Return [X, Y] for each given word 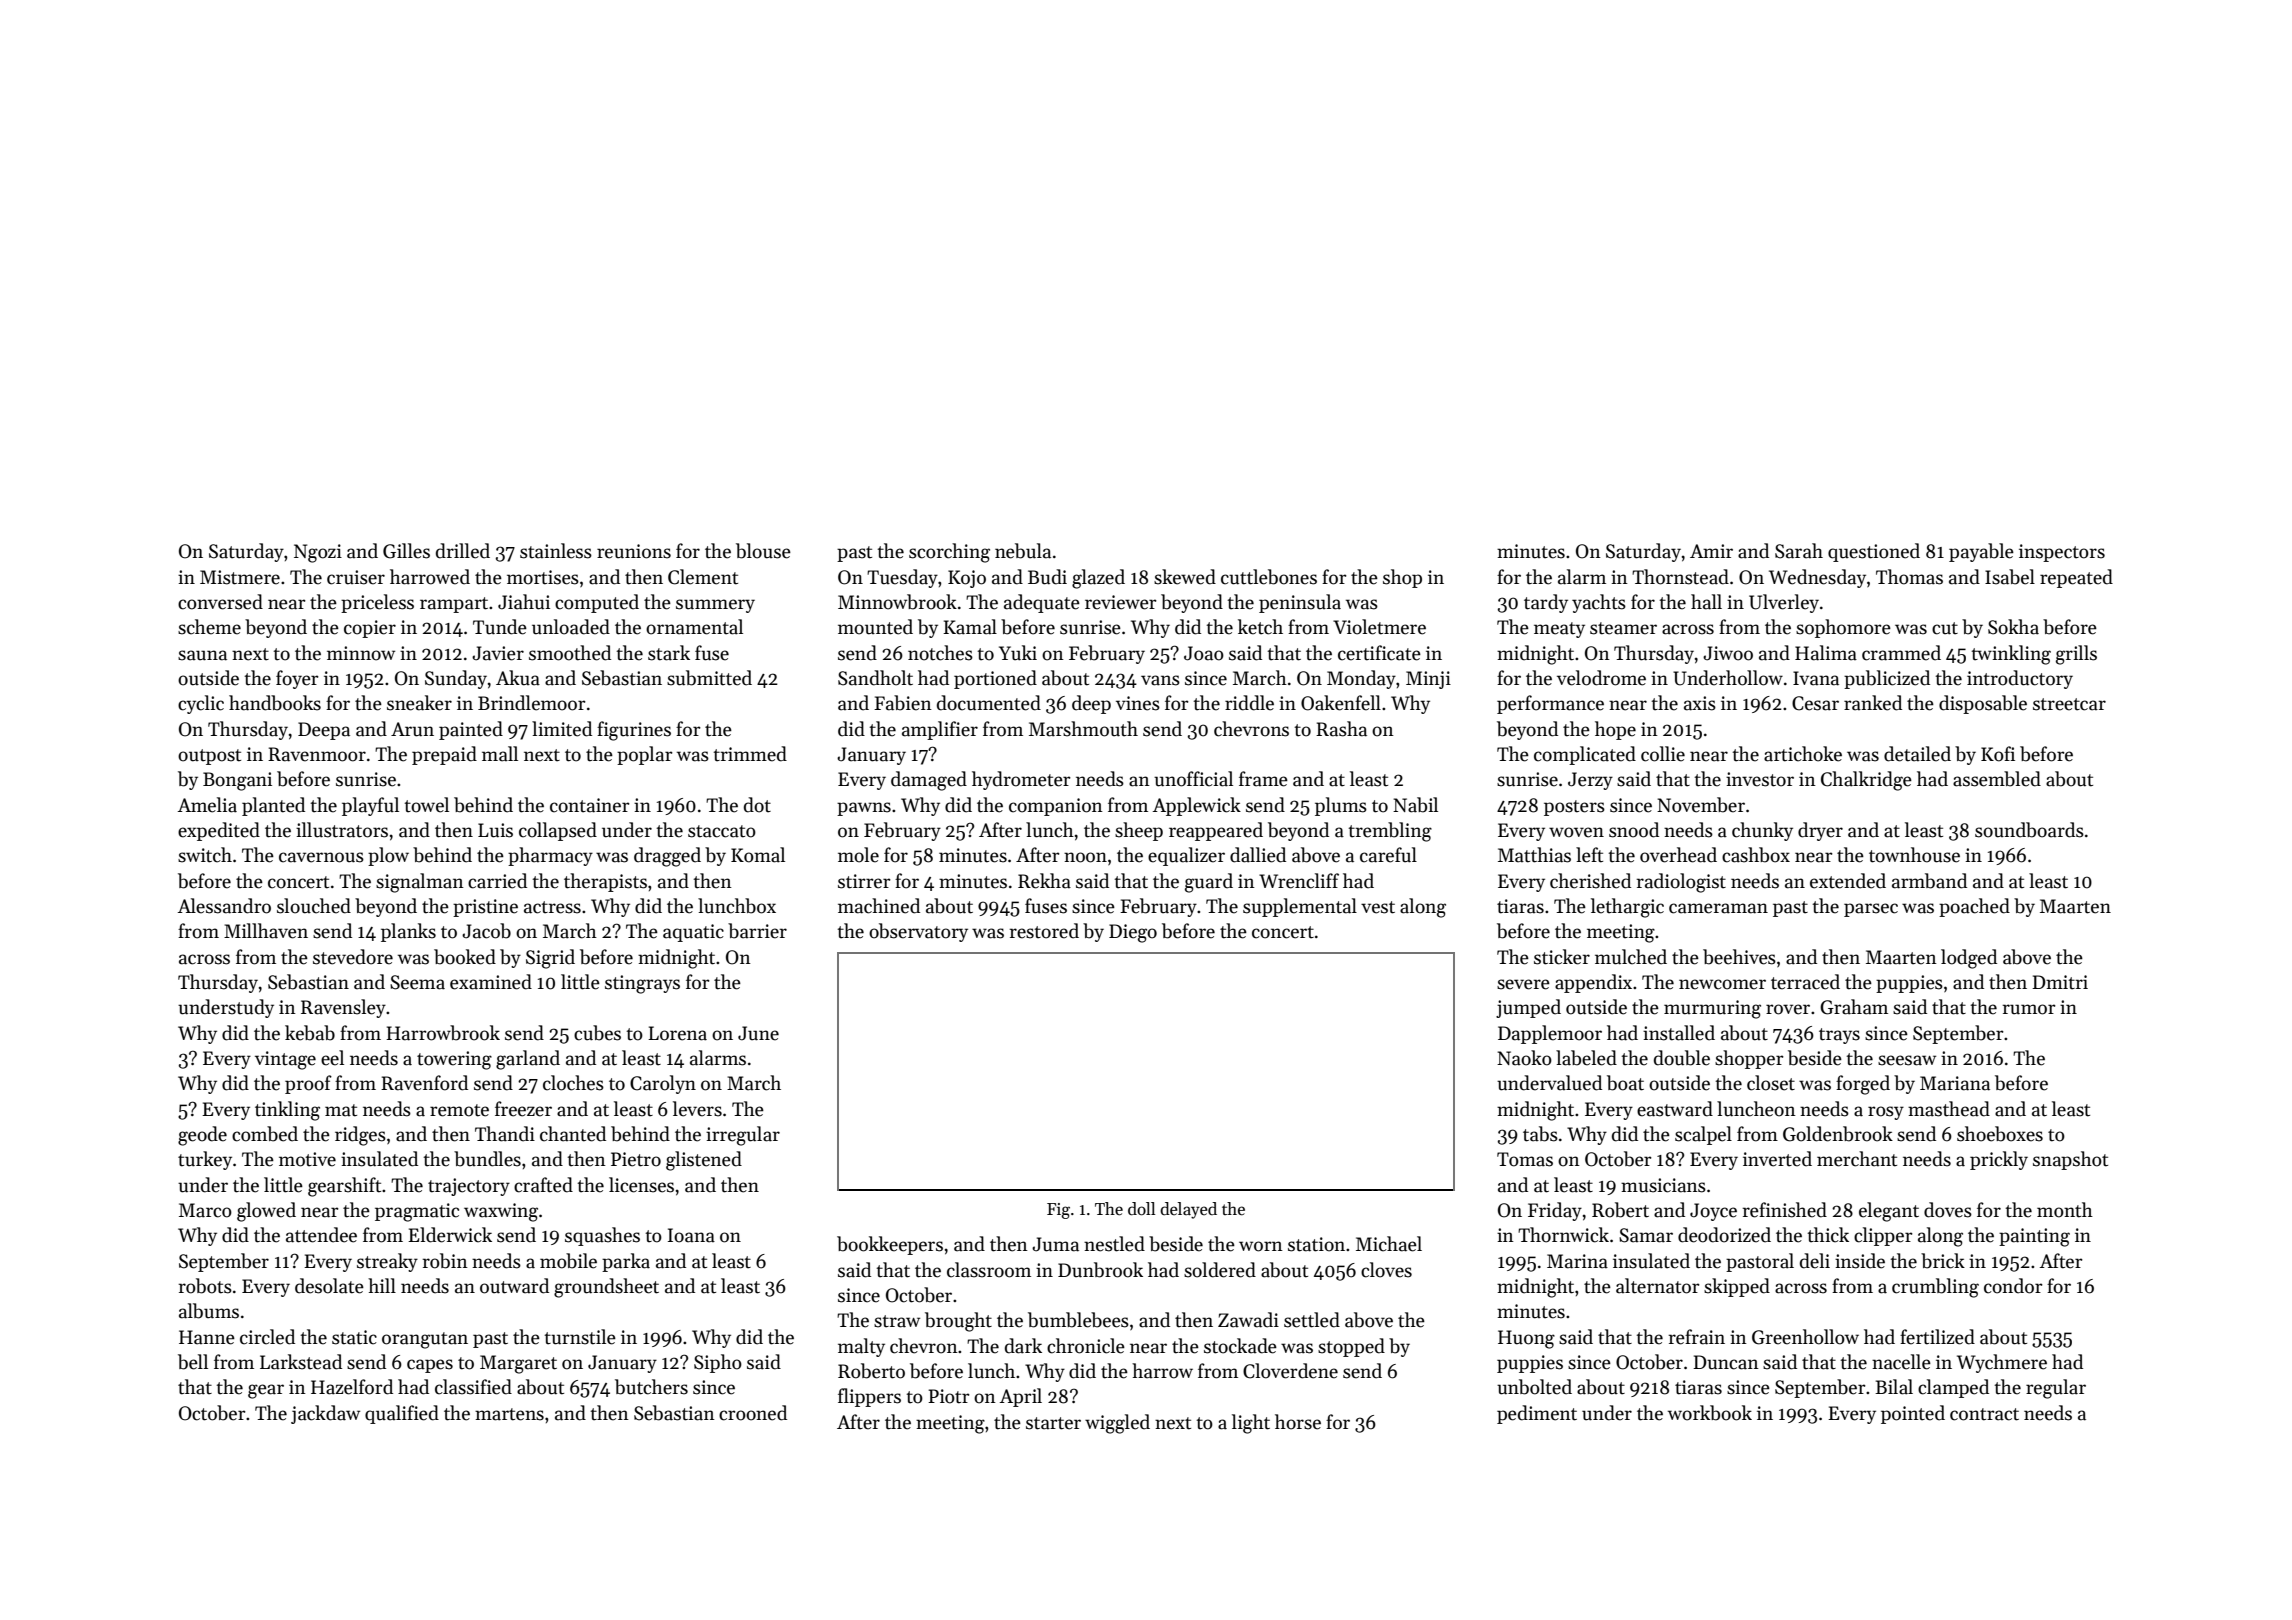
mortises [543, 577]
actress [552, 907]
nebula [1023, 551]
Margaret [518, 1364]
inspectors [2062, 553]
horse [1298, 1422]
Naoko [1524, 1058]
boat [1625, 1083]
